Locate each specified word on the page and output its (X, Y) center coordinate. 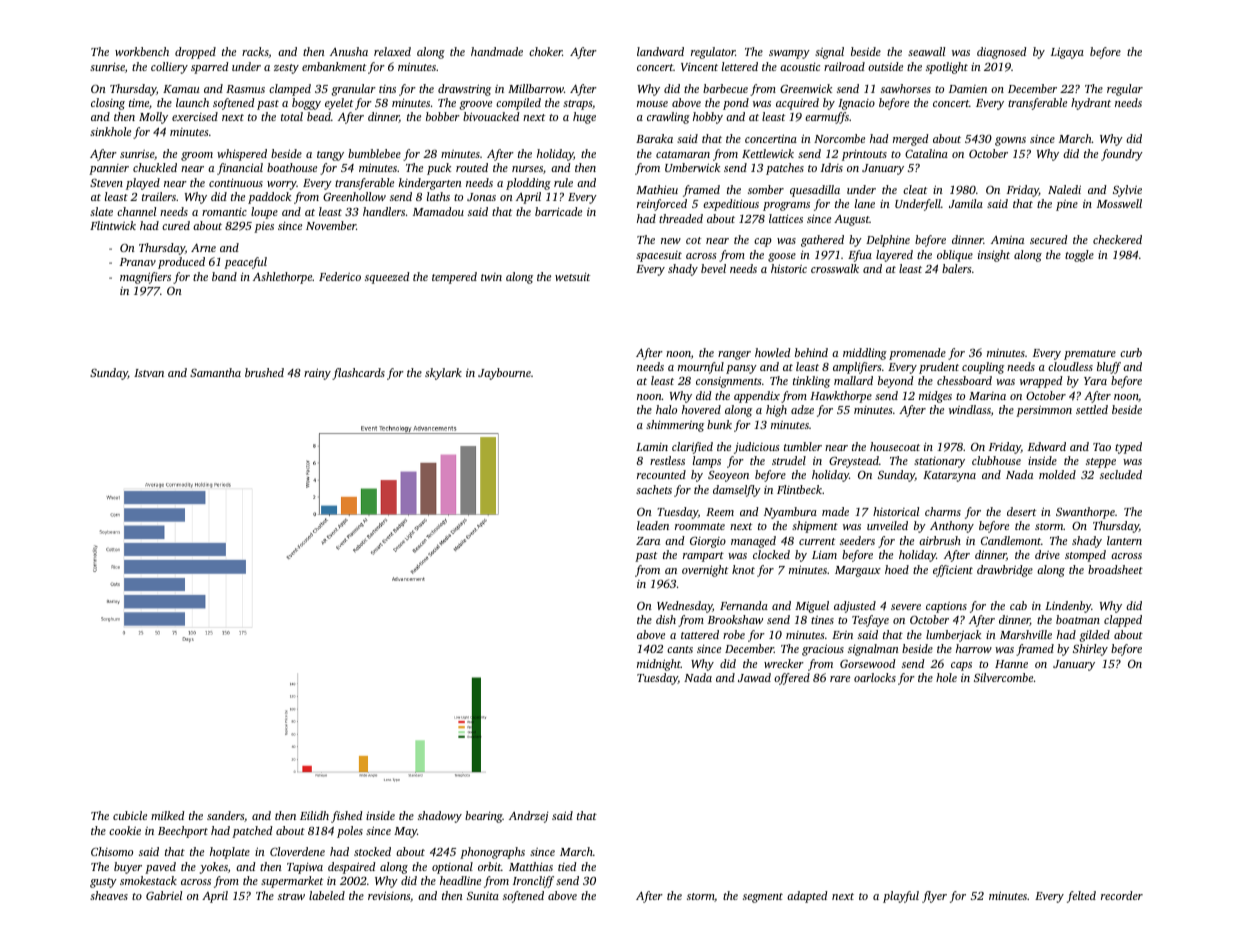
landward (660, 51)
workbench (142, 51)
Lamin (652, 447)
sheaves (109, 895)
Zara (648, 541)
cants (680, 649)
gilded (1095, 636)
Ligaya (1067, 53)
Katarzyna (949, 476)
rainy (317, 374)
